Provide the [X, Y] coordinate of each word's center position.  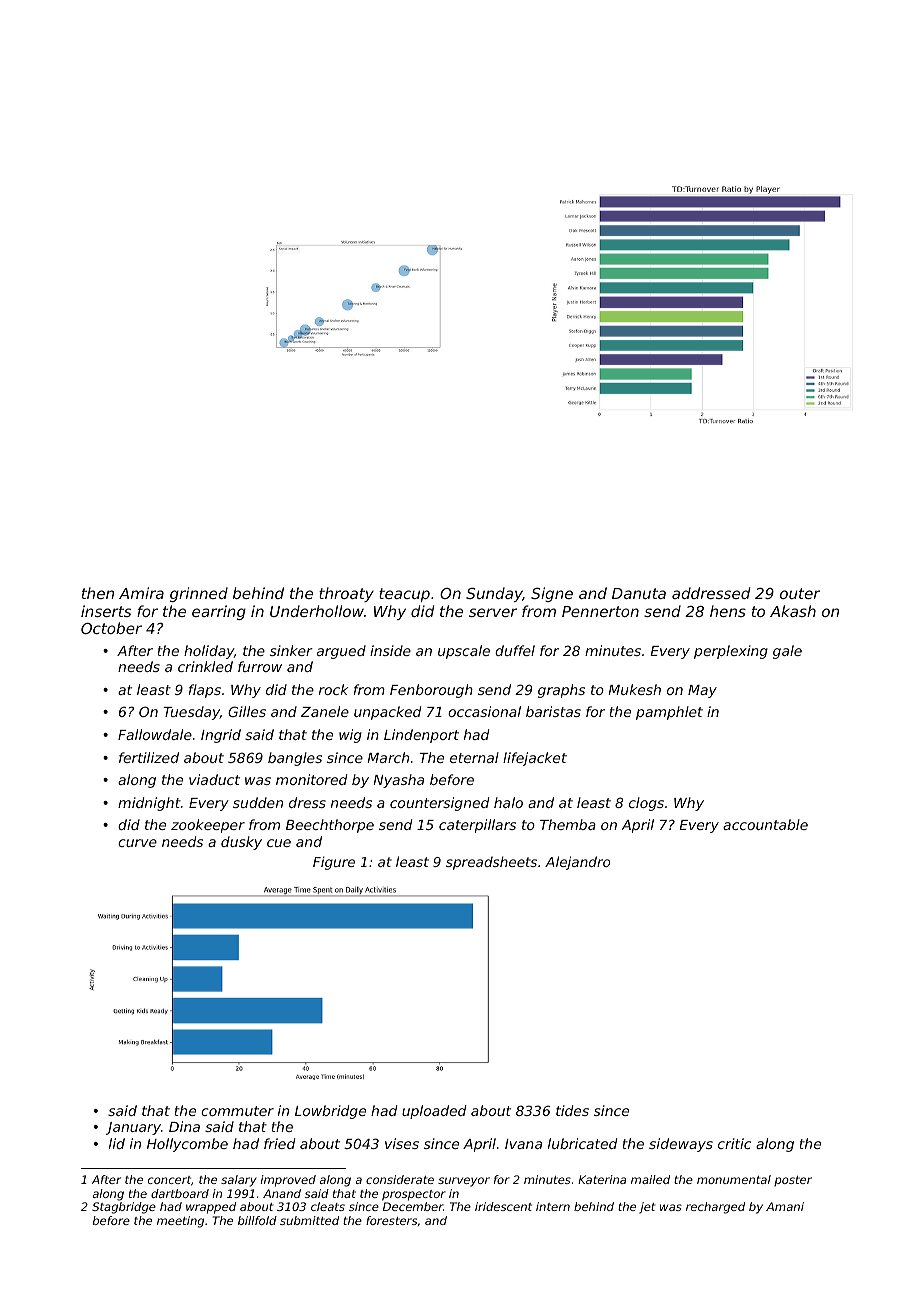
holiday [209, 652]
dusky [241, 843]
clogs [646, 804]
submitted [309, 1220]
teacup [404, 595]
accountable [765, 824]
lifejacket [535, 759]
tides [572, 1110]
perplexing [731, 652]
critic [734, 1143]
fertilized [149, 757]
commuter [237, 1111]
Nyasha [398, 781]
